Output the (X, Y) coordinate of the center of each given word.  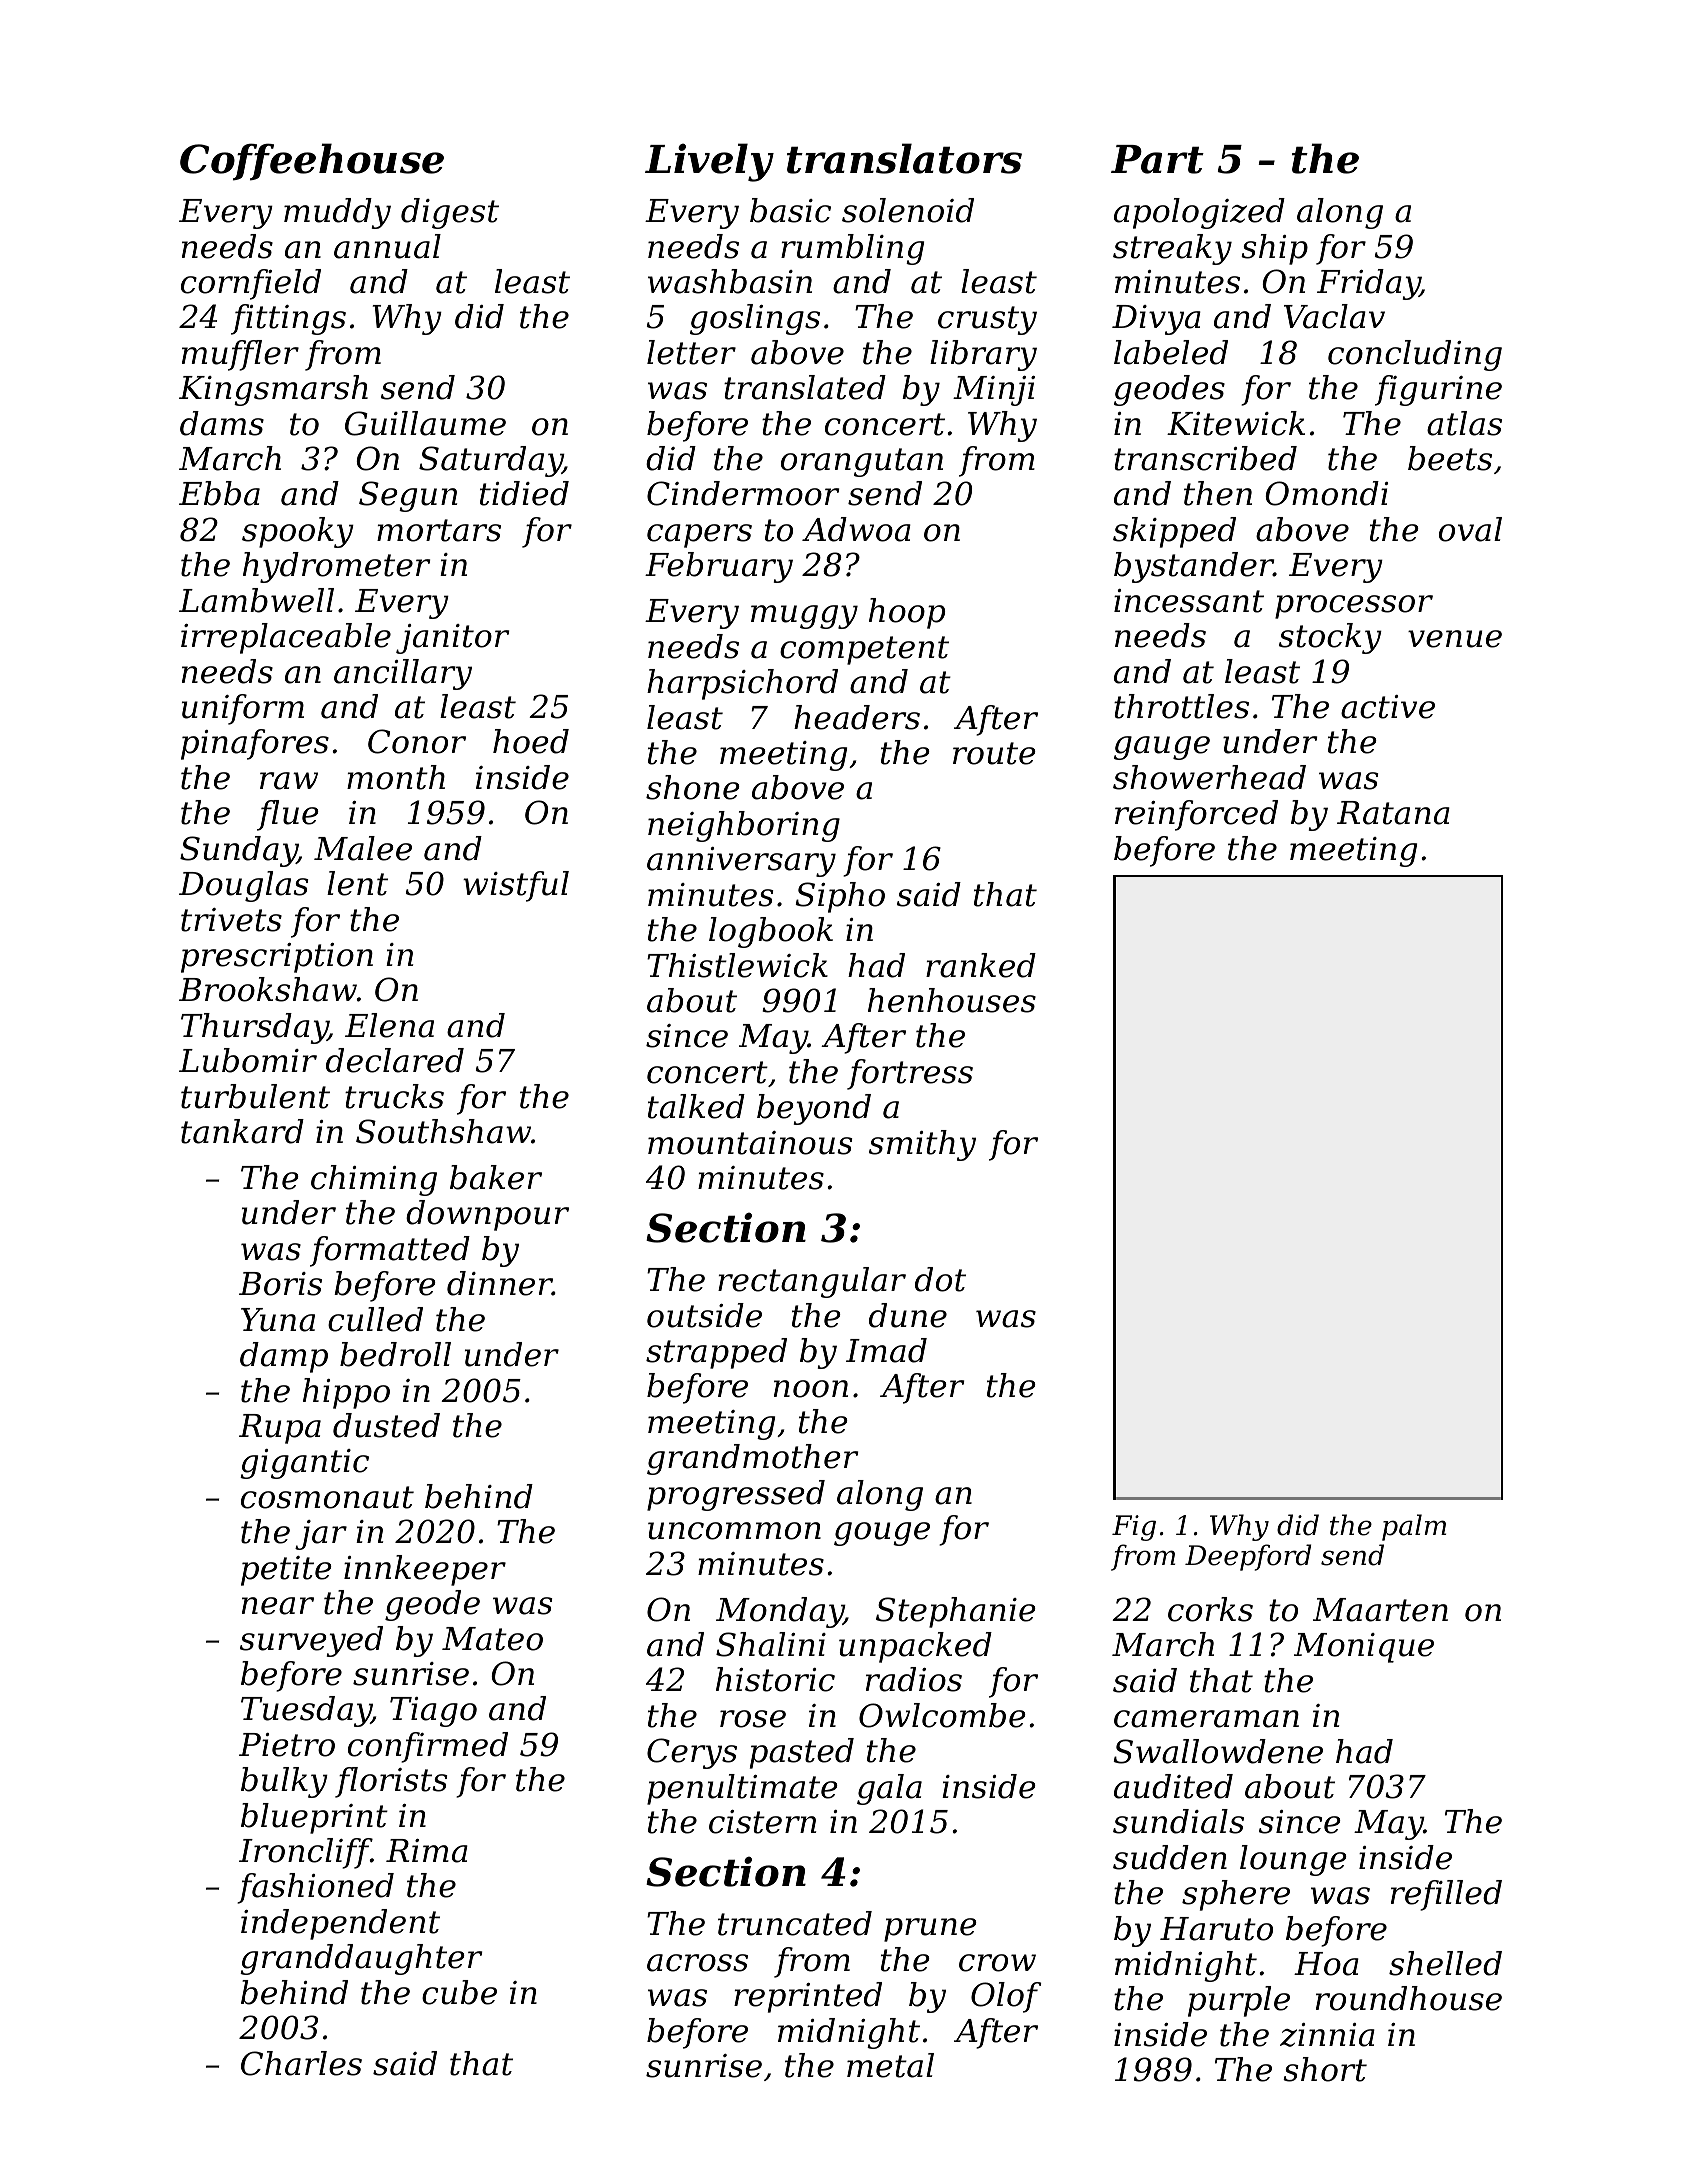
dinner (499, 1283)
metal (890, 2065)
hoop (907, 613)
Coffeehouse (312, 162)
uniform (243, 709)
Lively (709, 162)
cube (459, 1992)
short (1325, 2069)
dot (940, 1279)
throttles (1181, 706)
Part (1157, 159)
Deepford (1248, 1557)
